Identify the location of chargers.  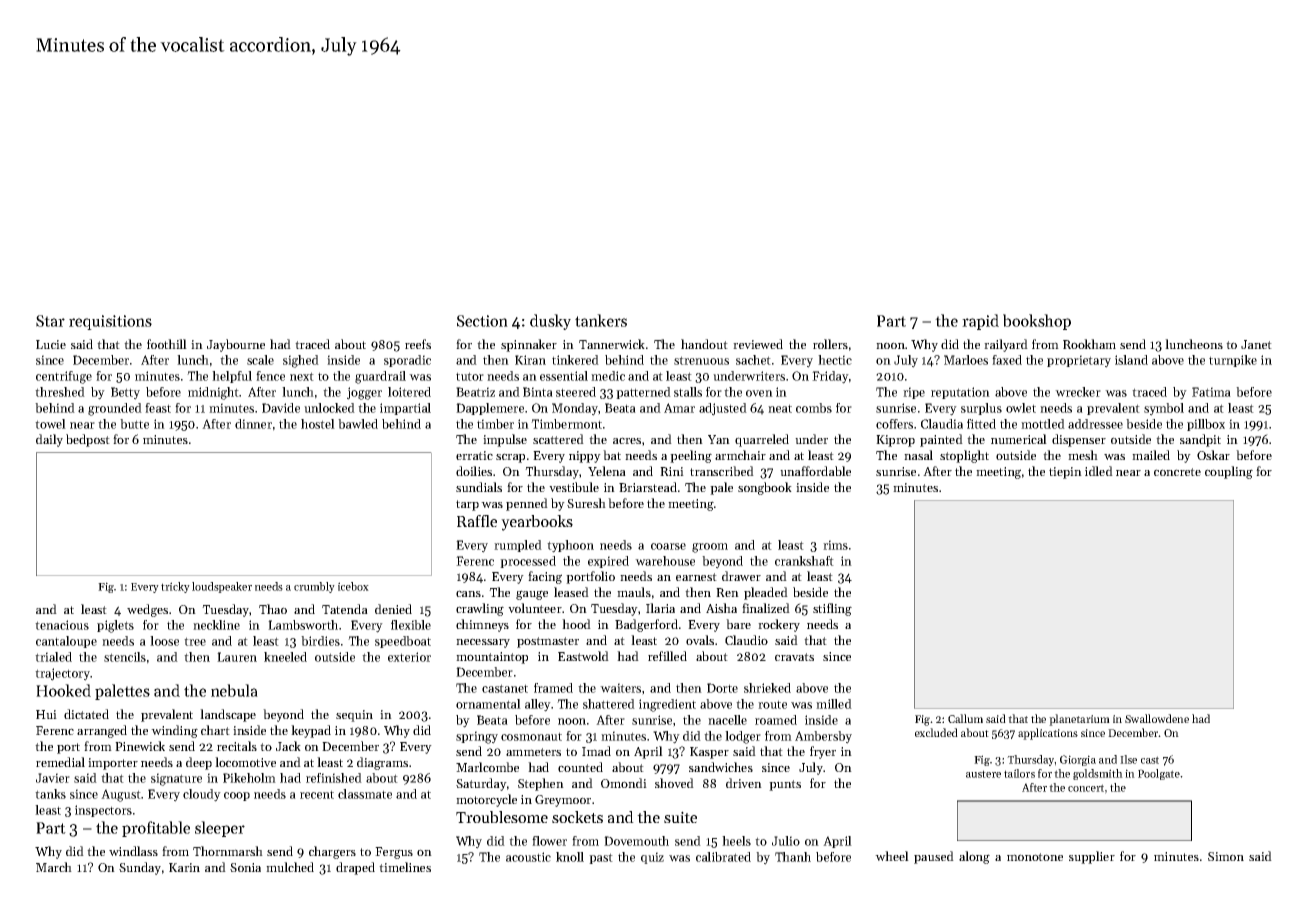
(332, 852).
